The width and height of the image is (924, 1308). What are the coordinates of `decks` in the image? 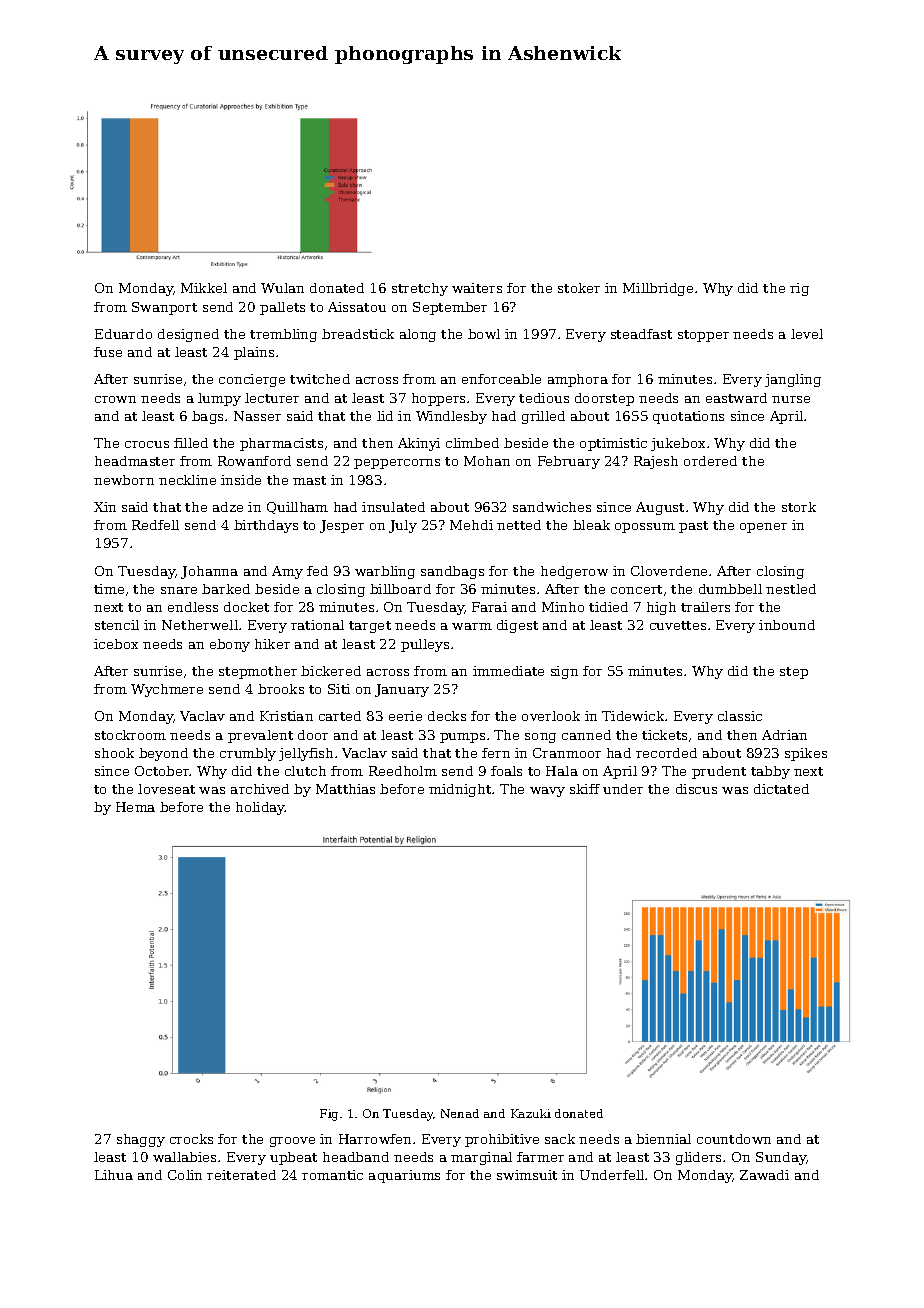 It's located at (447, 716).
